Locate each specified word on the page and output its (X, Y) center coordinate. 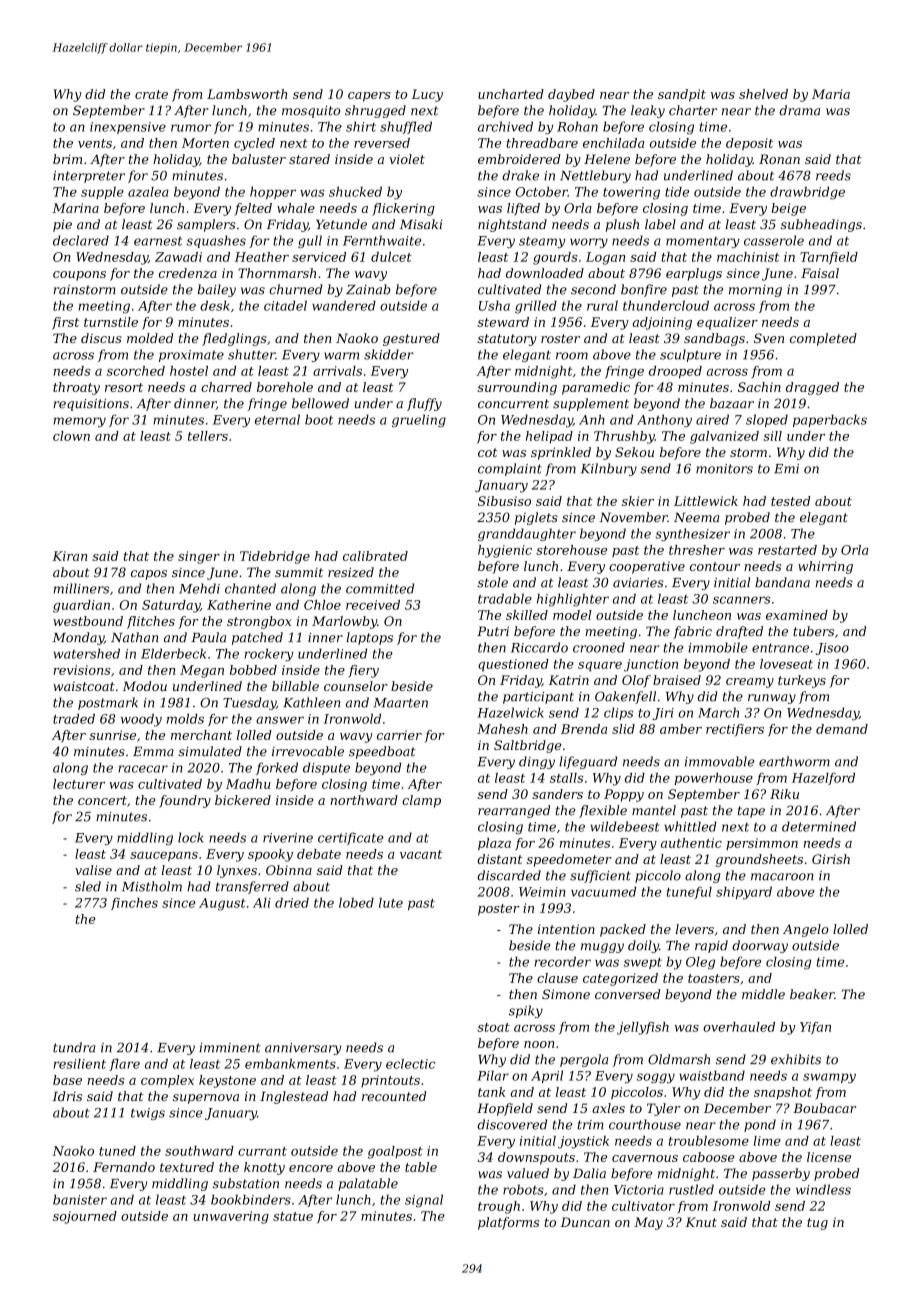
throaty (76, 388)
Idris (67, 1096)
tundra (74, 1047)
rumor (191, 128)
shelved (763, 94)
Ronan (779, 159)
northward (364, 800)
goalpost (395, 1152)
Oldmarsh (679, 1059)
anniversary (303, 1049)
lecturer (79, 784)
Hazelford (823, 779)
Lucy (427, 95)
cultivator (643, 1206)
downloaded (545, 273)
